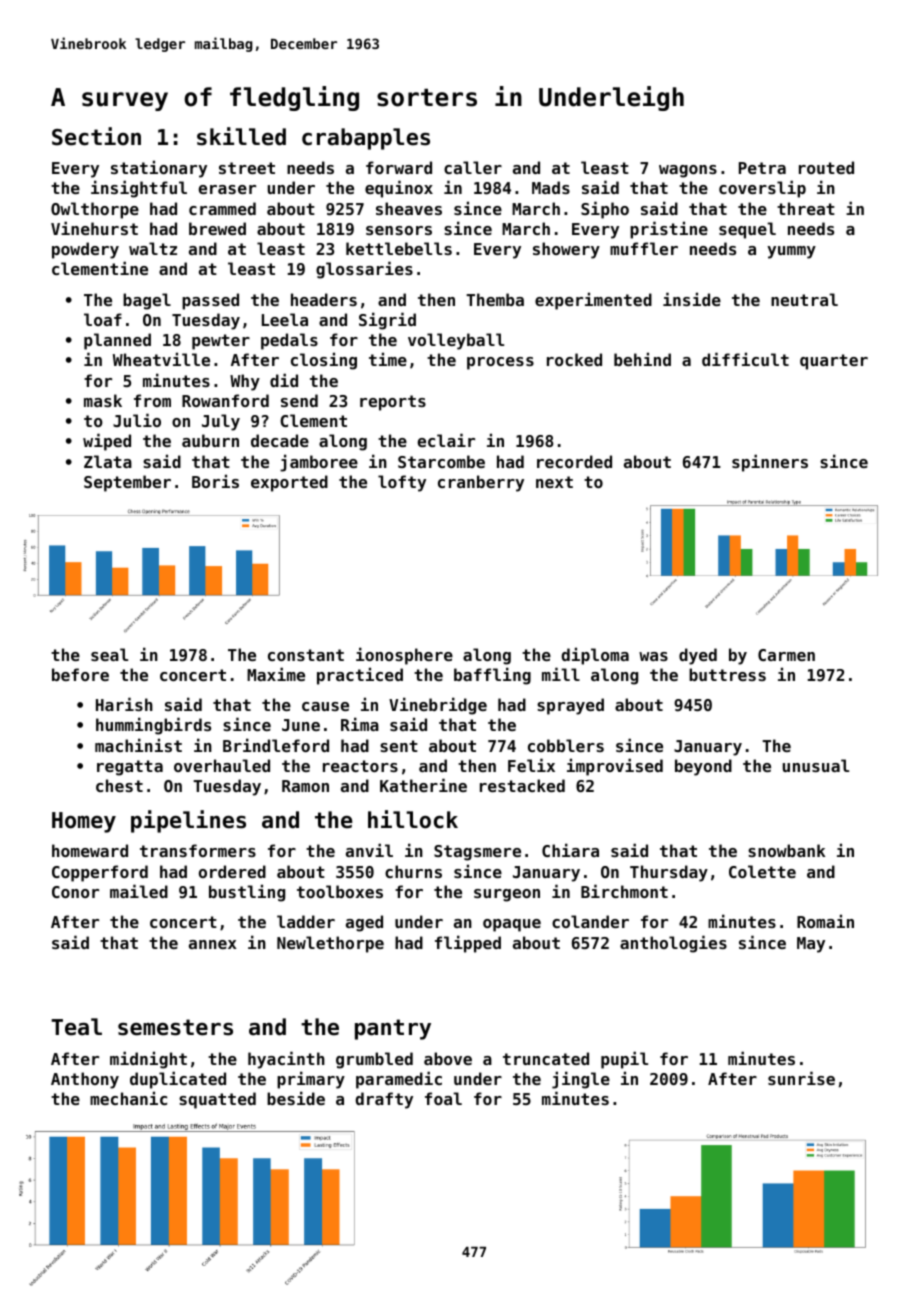 This document has width=924, height=1308. What do you see at coordinates (624, 1060) in the document?
I see `pupil` at bounding box center [624, 1060].
